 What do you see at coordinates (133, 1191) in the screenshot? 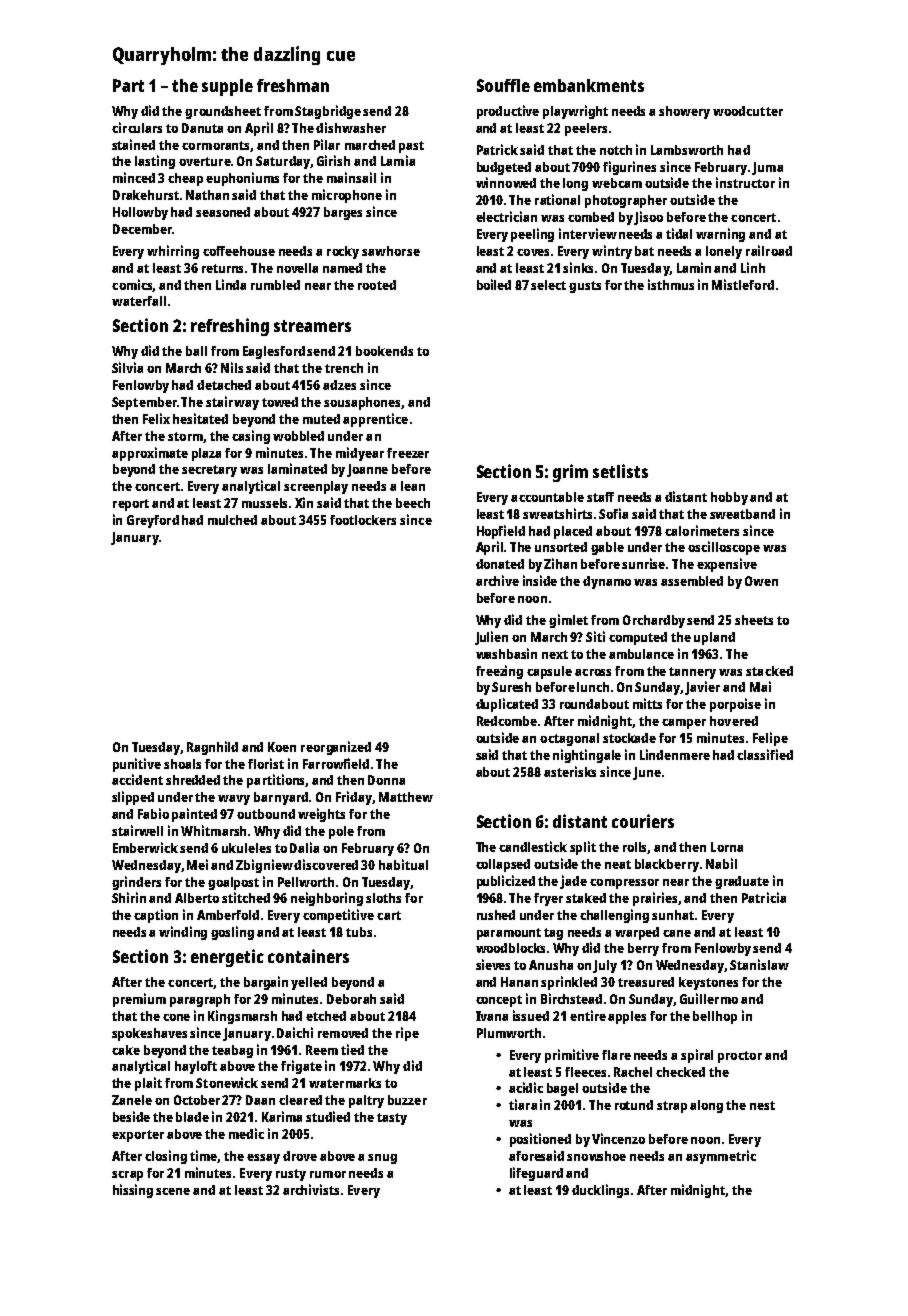
I see `hissing` at bounding box center [133, 1191].
